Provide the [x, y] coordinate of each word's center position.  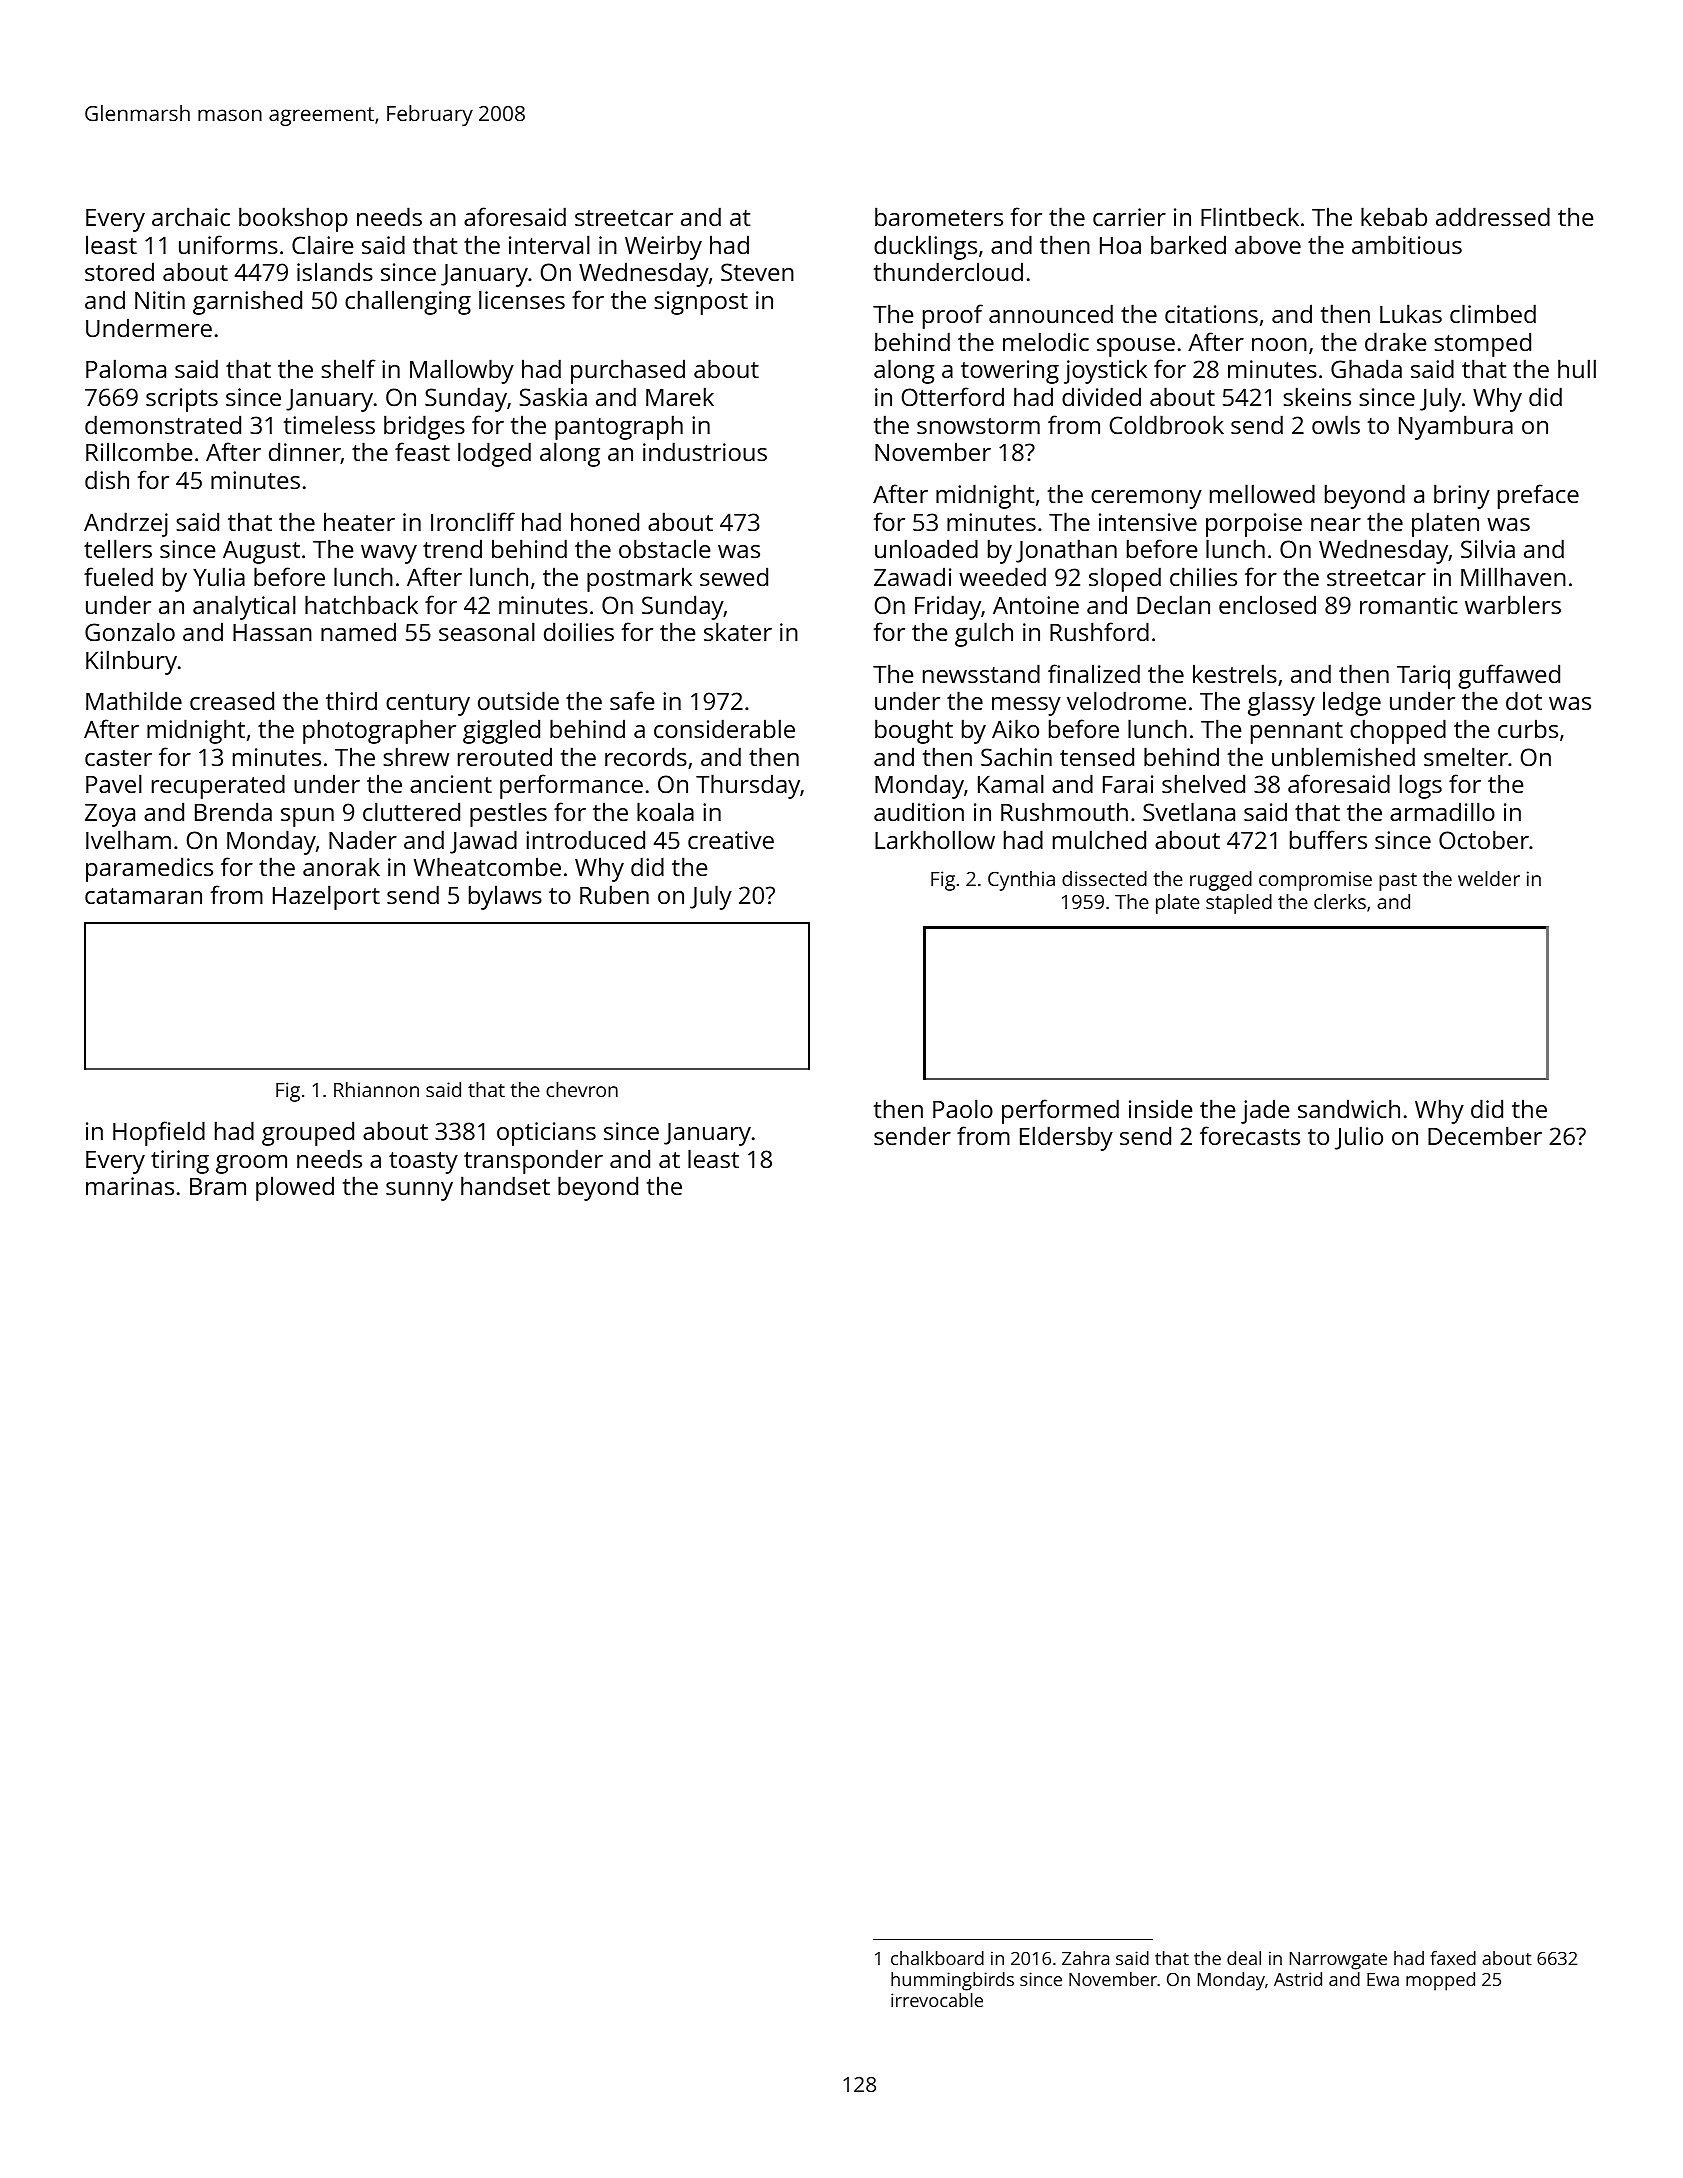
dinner [305, 453]
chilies [1203, 576]
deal [1244, 1958]
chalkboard [937, 1958]
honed [605, 521]
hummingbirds [952, 1981]
